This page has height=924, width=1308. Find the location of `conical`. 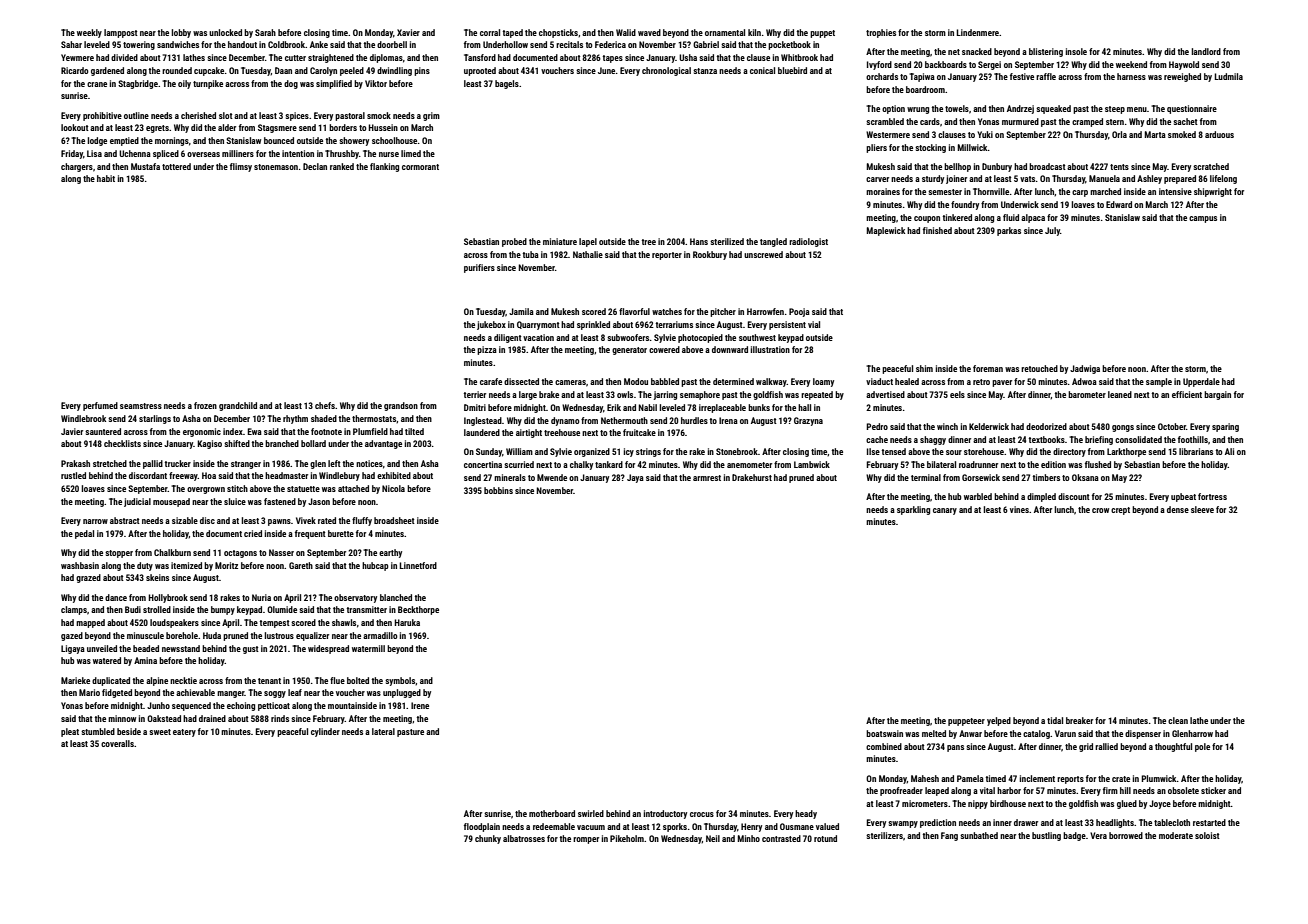

conical is located at coordinates (762, 70).
